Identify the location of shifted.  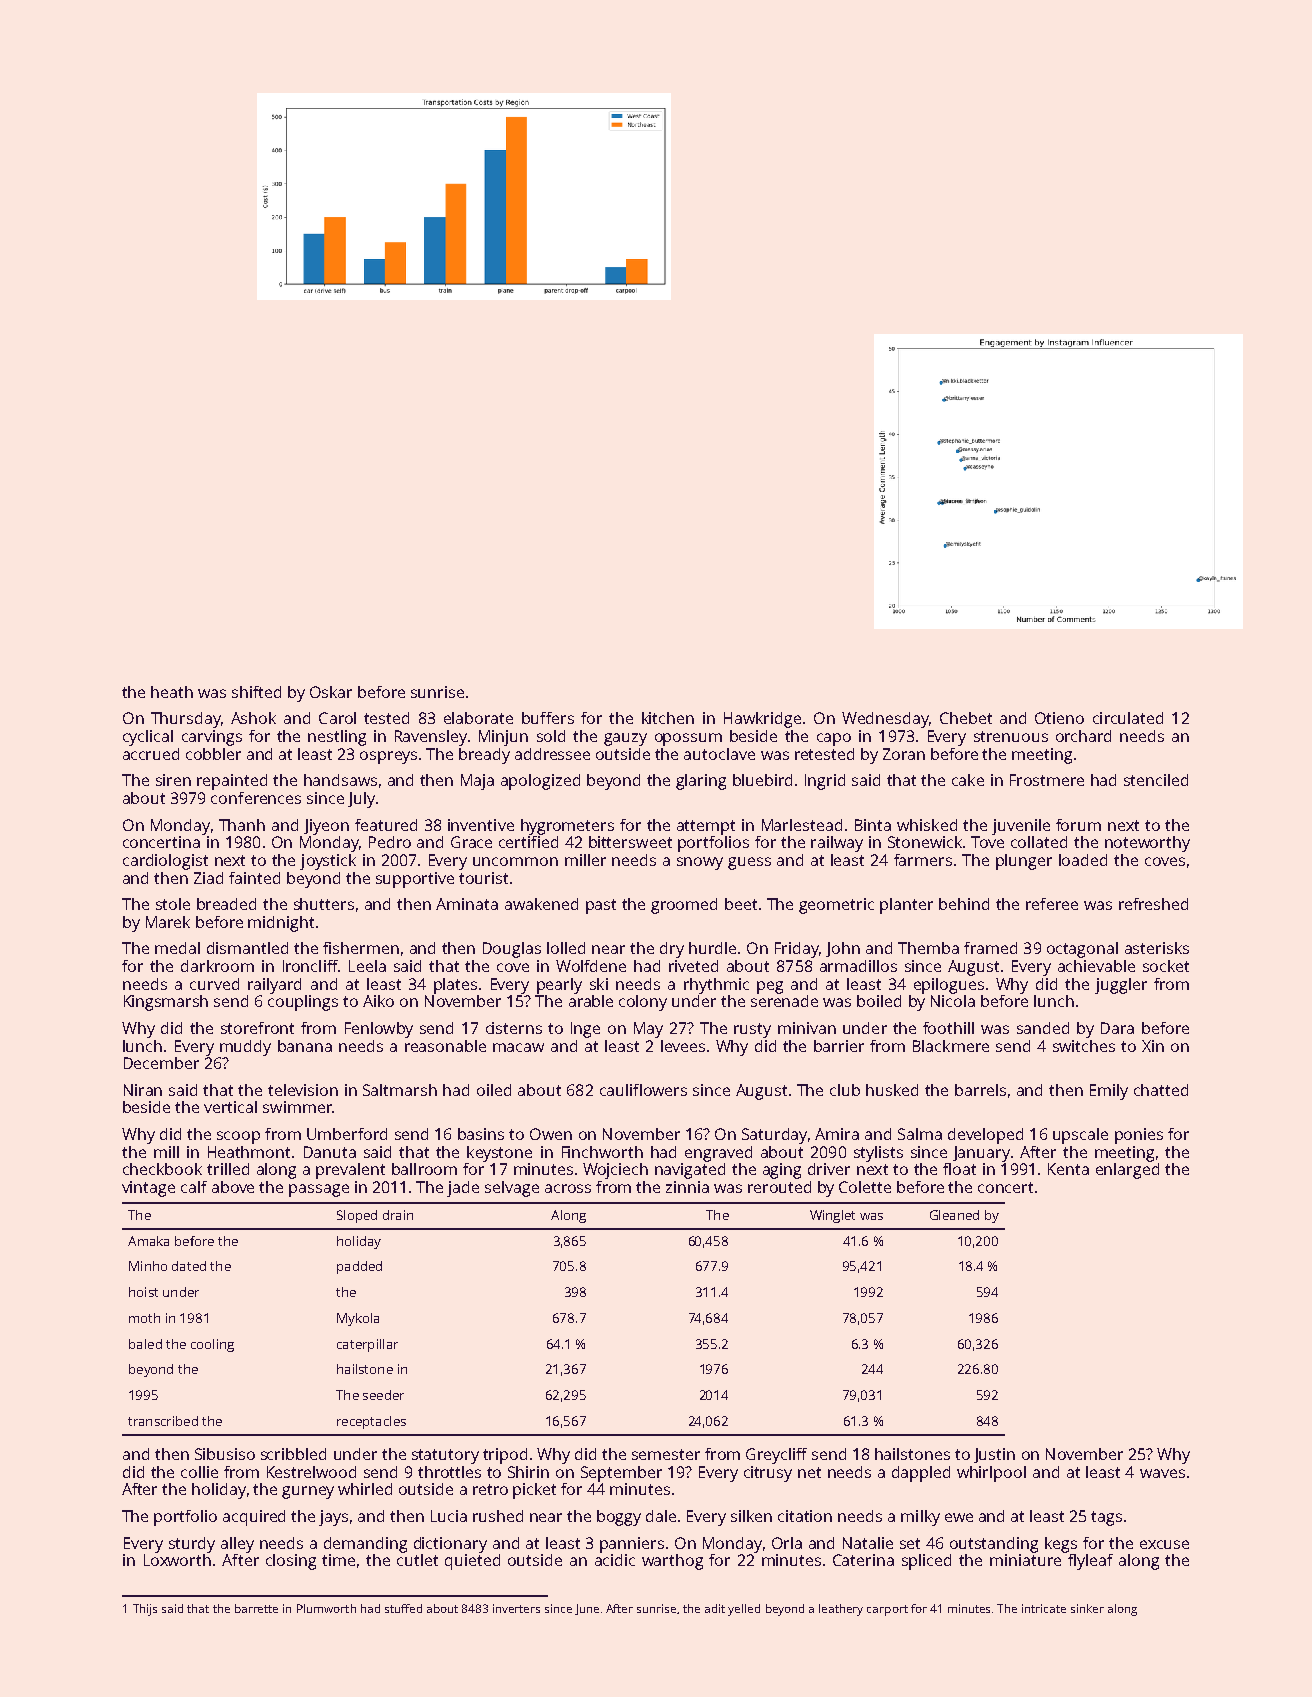
(256, 692).
